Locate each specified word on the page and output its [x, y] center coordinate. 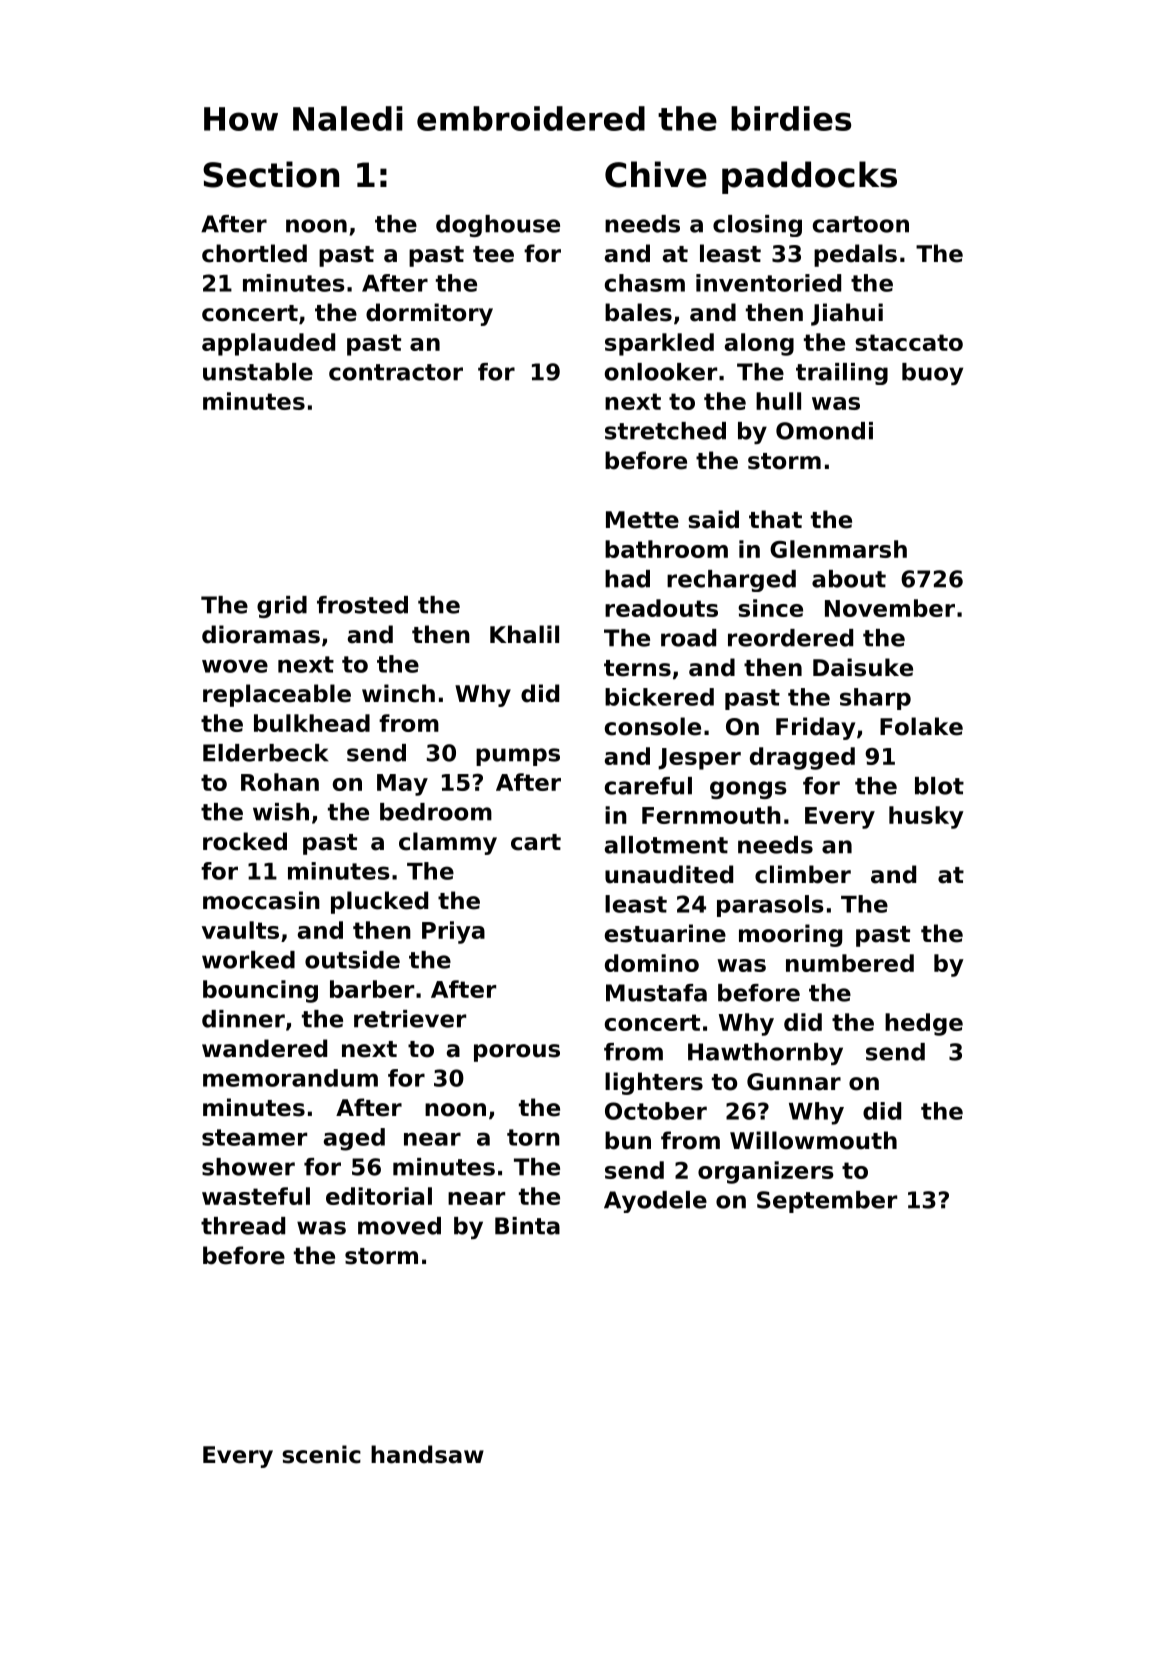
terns [637, 668]
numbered [850, 963]
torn [533, 1137]
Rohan [280, 782]
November [890, 608]
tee [493, 254]
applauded [268, 344]
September [827, 1202]
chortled [254, 253]
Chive [656, 174]
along [759, 344]
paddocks [809, 177]
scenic [321, 1454]
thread [243, 1226]
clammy [448, 843]
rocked [245, 841]
